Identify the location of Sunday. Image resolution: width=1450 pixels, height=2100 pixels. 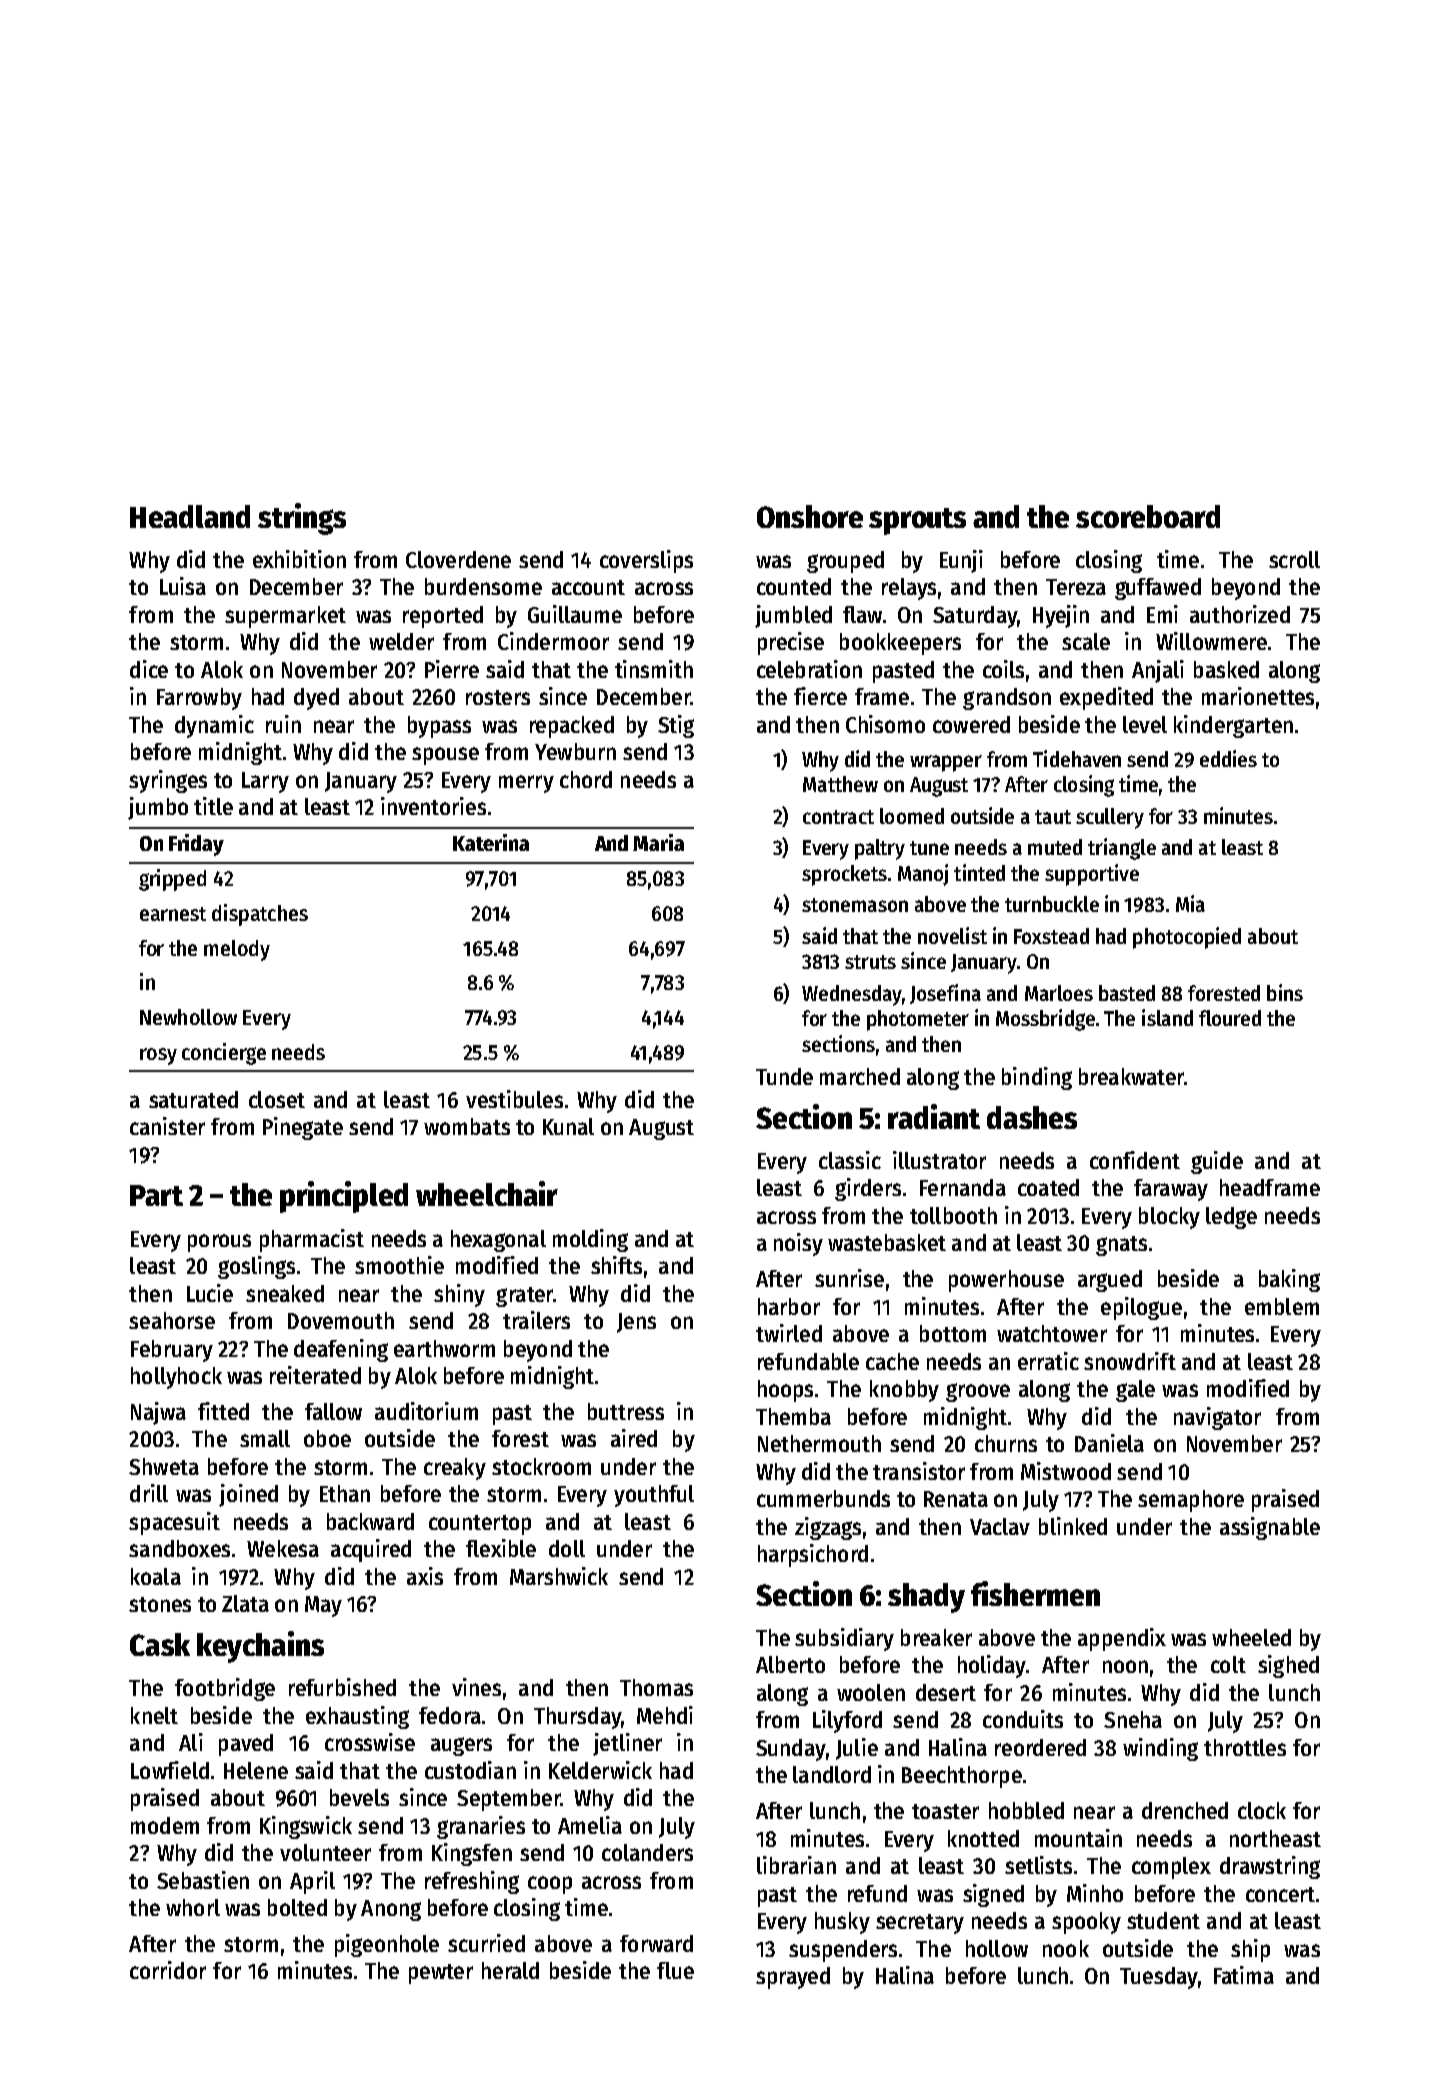
(790, 1750).
